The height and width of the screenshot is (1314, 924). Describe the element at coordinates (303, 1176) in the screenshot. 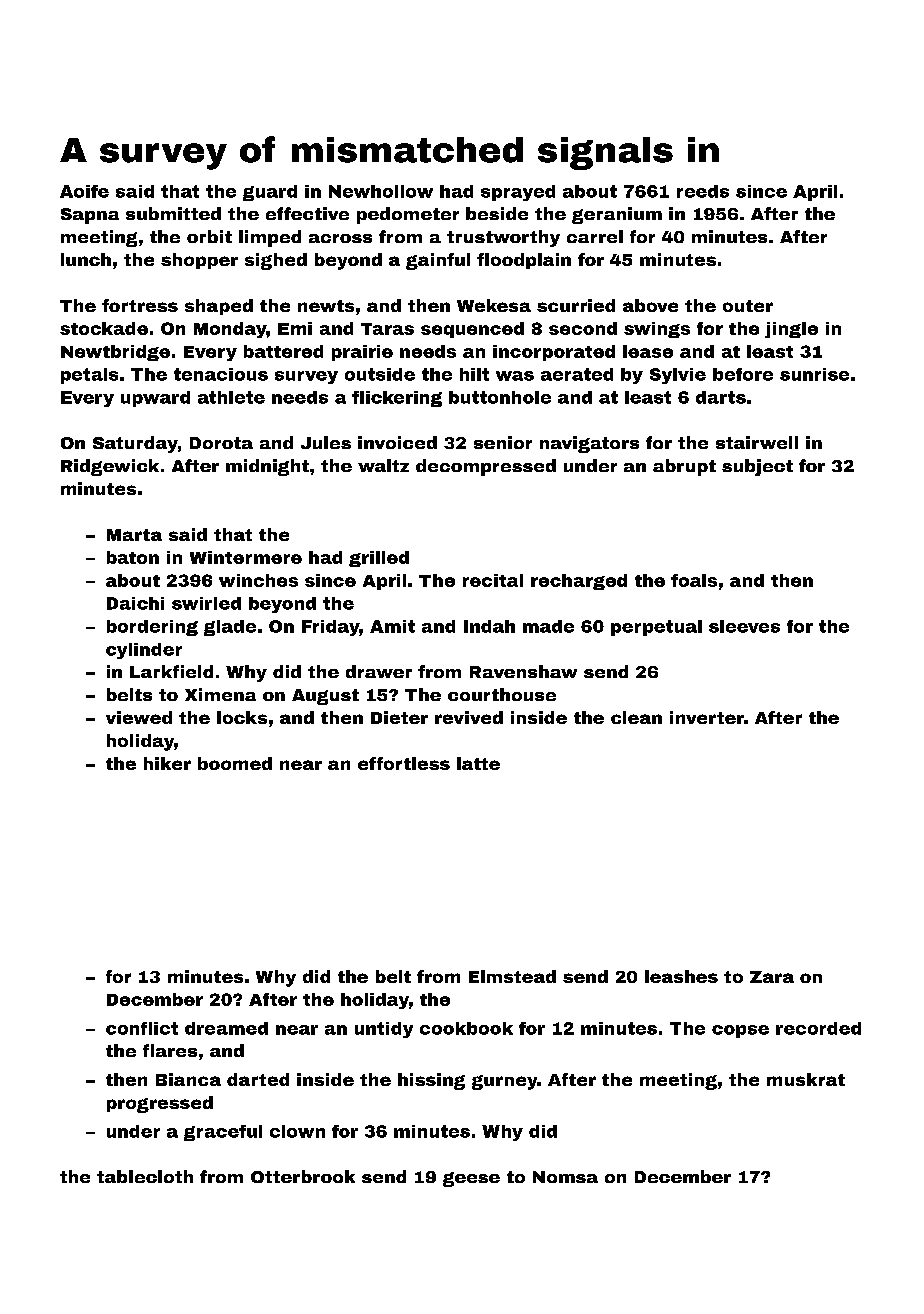

I see `Otterbrook` at that location.
